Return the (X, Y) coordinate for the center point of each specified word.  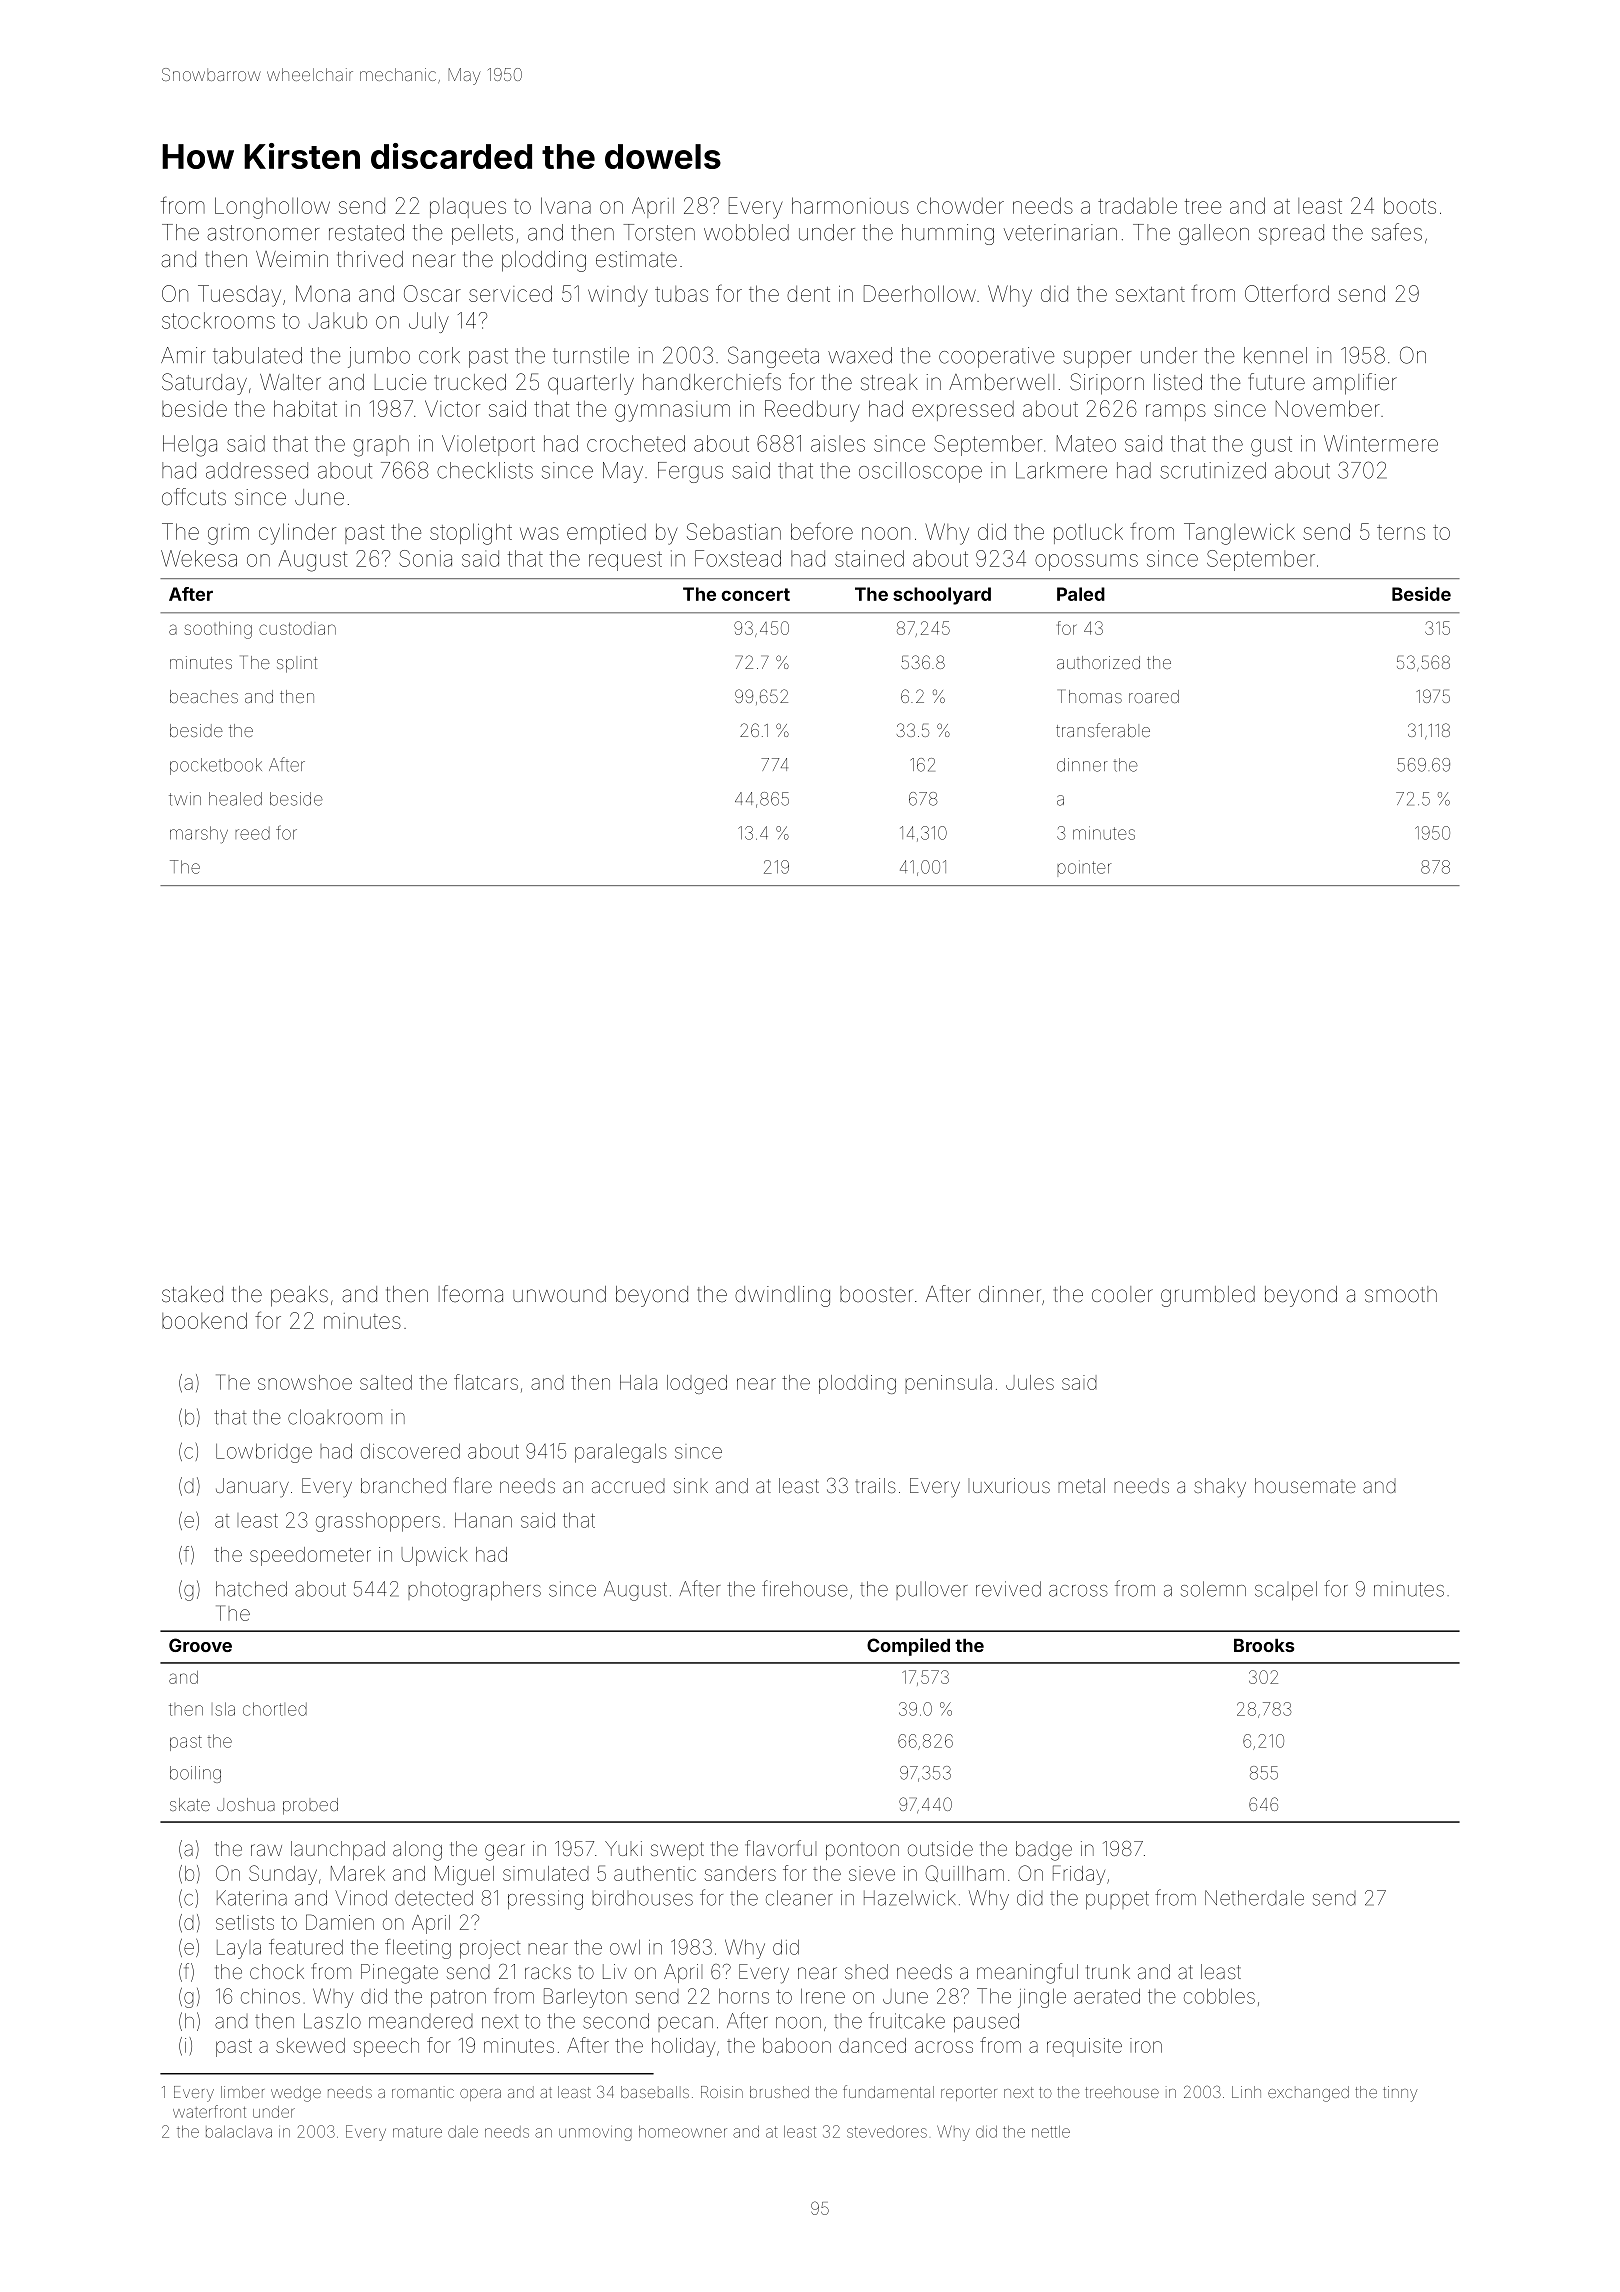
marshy (199, 834)
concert (755, 594)
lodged (697, 1384)
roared (1154, 696)
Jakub (338, 320)
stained (869, 558)
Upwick (434, 1556)
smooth (1401, 1294)
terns (1401, 532)
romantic (423, 2092)
